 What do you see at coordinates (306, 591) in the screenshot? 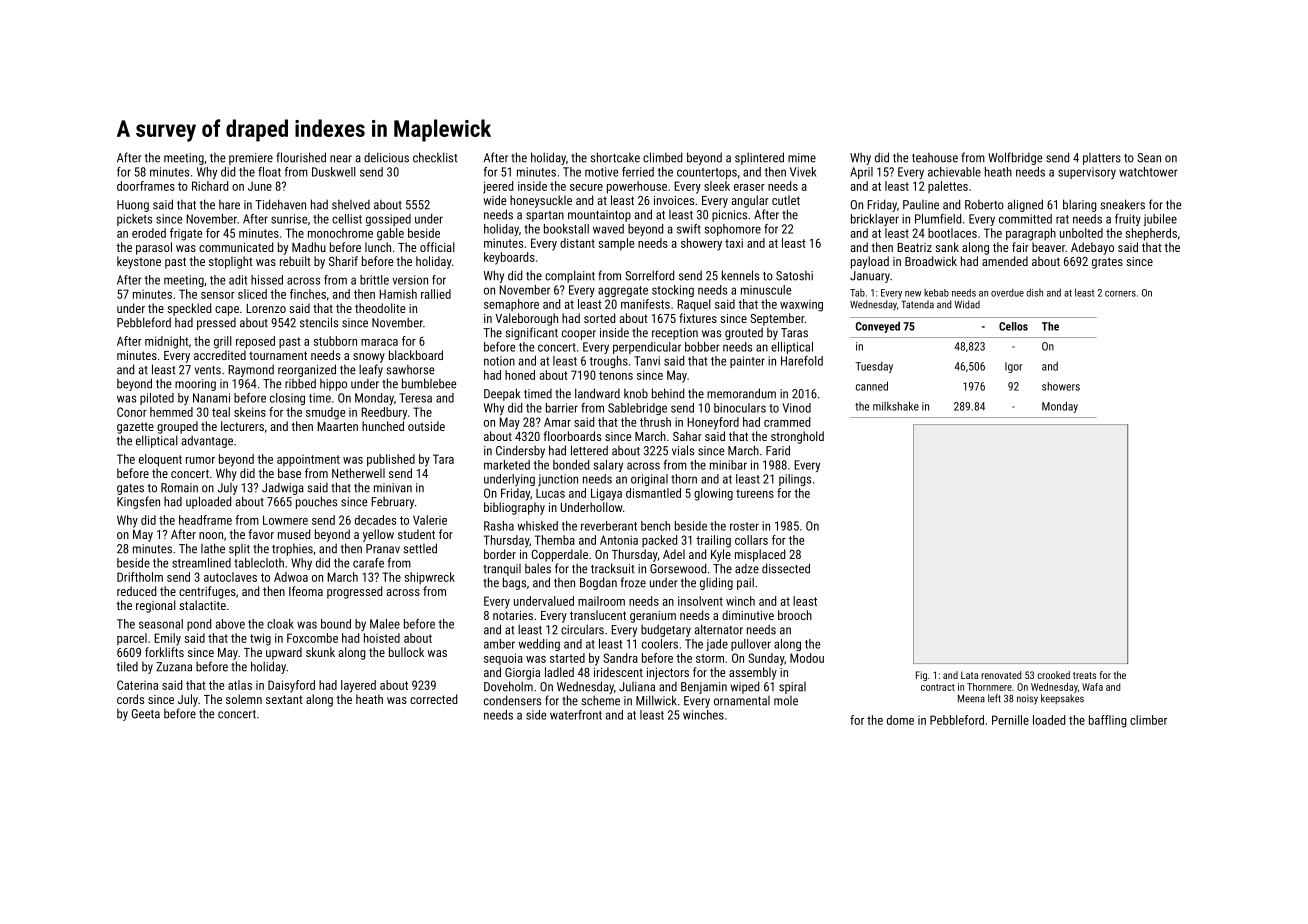
I see `Ifeoma` at bounding box center [306, 591].
